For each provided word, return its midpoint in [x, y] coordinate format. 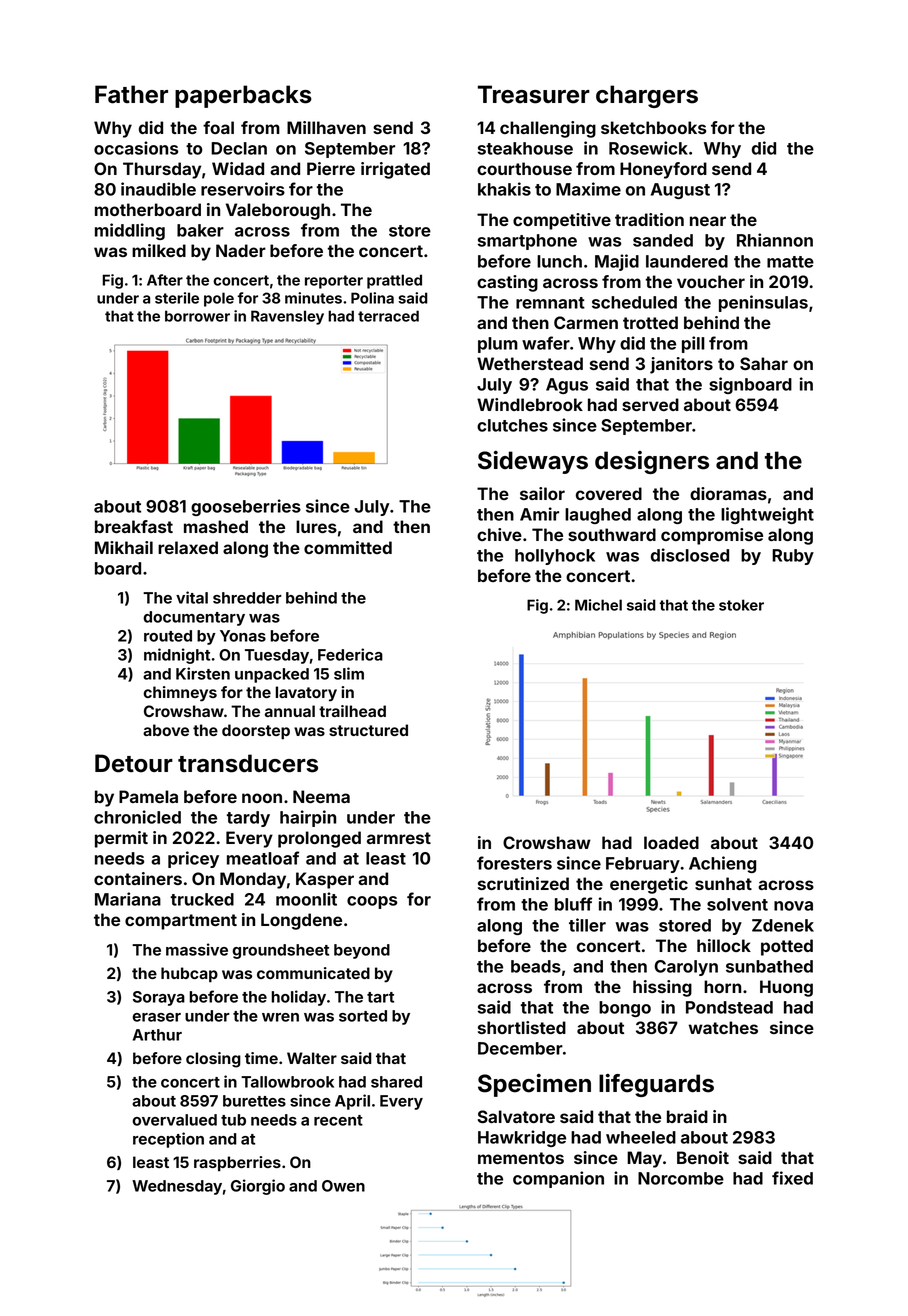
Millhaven [326, 127]
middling [130, 231]
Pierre [331, 168]
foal [218, 127]
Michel [598, 605]
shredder [247, 598]
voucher [711, 281]
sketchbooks [653, 127]
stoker [741, 605]
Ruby [793, 557]
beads [536, 966]
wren [280, 1017]
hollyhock [555, 557]
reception [168, 1140]
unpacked [272, 675]
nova [793, 906]
